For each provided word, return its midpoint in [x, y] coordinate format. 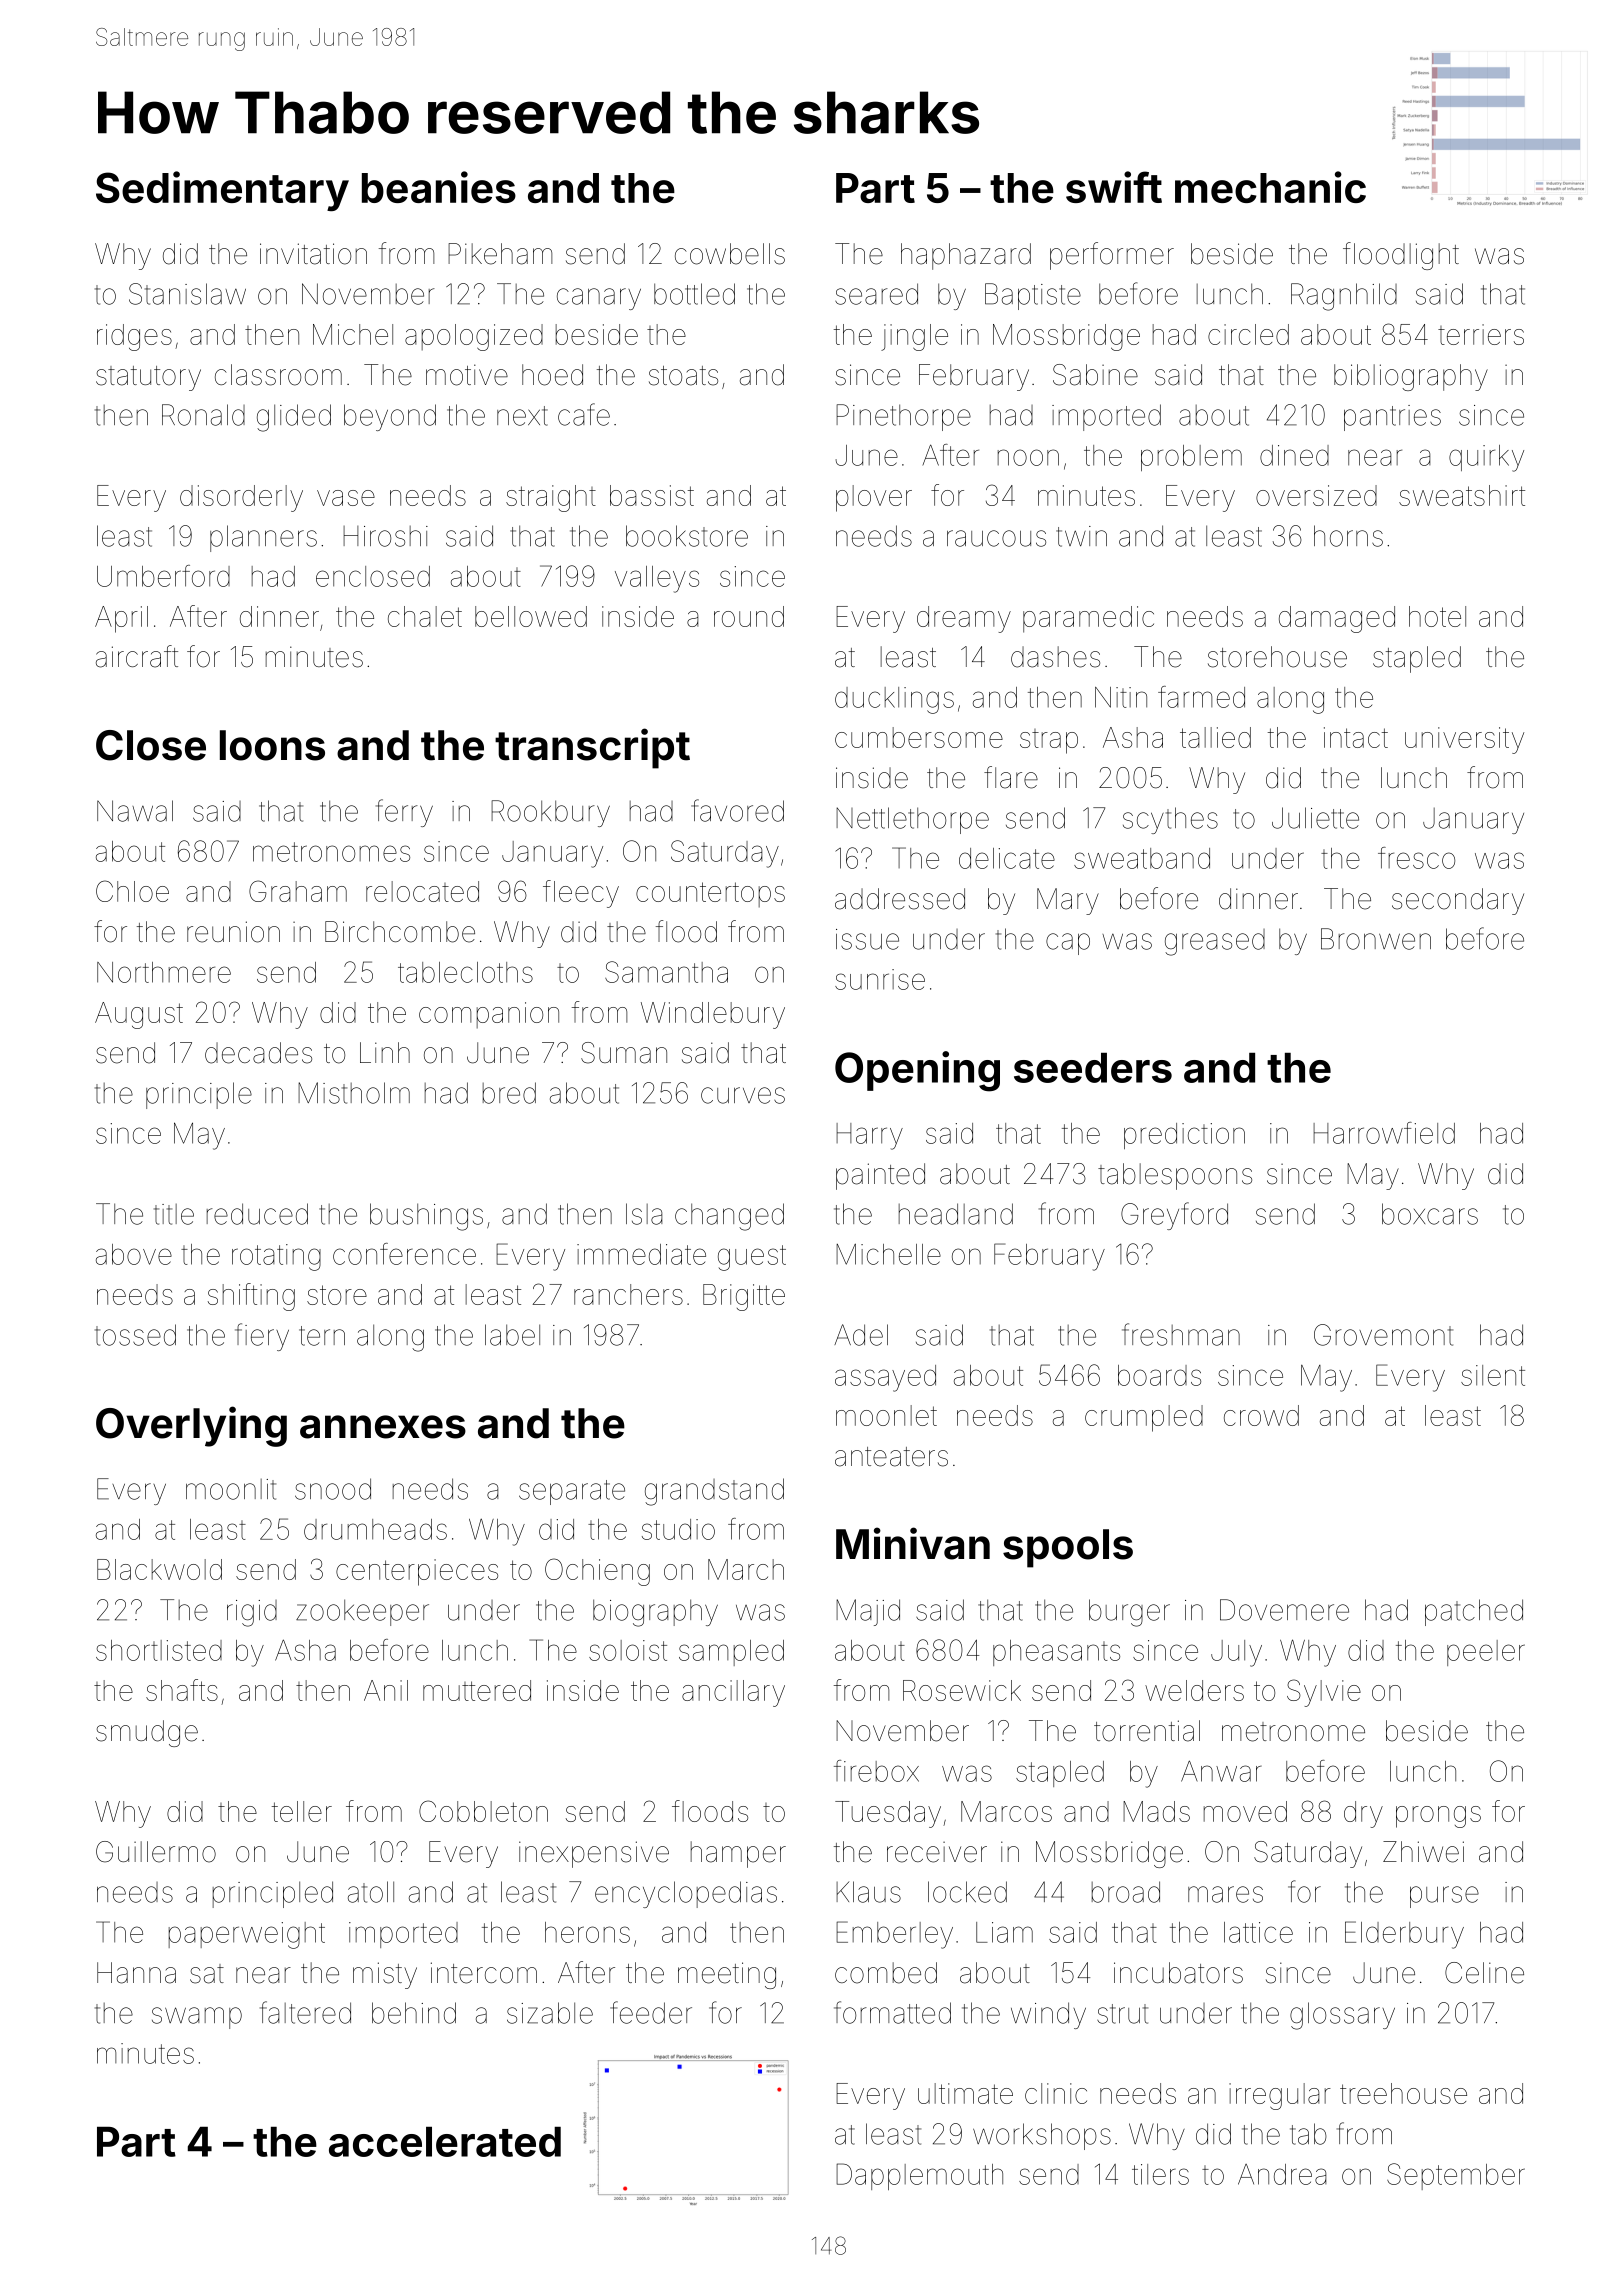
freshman [1181, 1334]
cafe [584, 414]
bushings [426, 1217]
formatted [892, 2012]
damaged [1337, 619]
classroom [278, 375]
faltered [305, 2012]
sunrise [880, 979]
